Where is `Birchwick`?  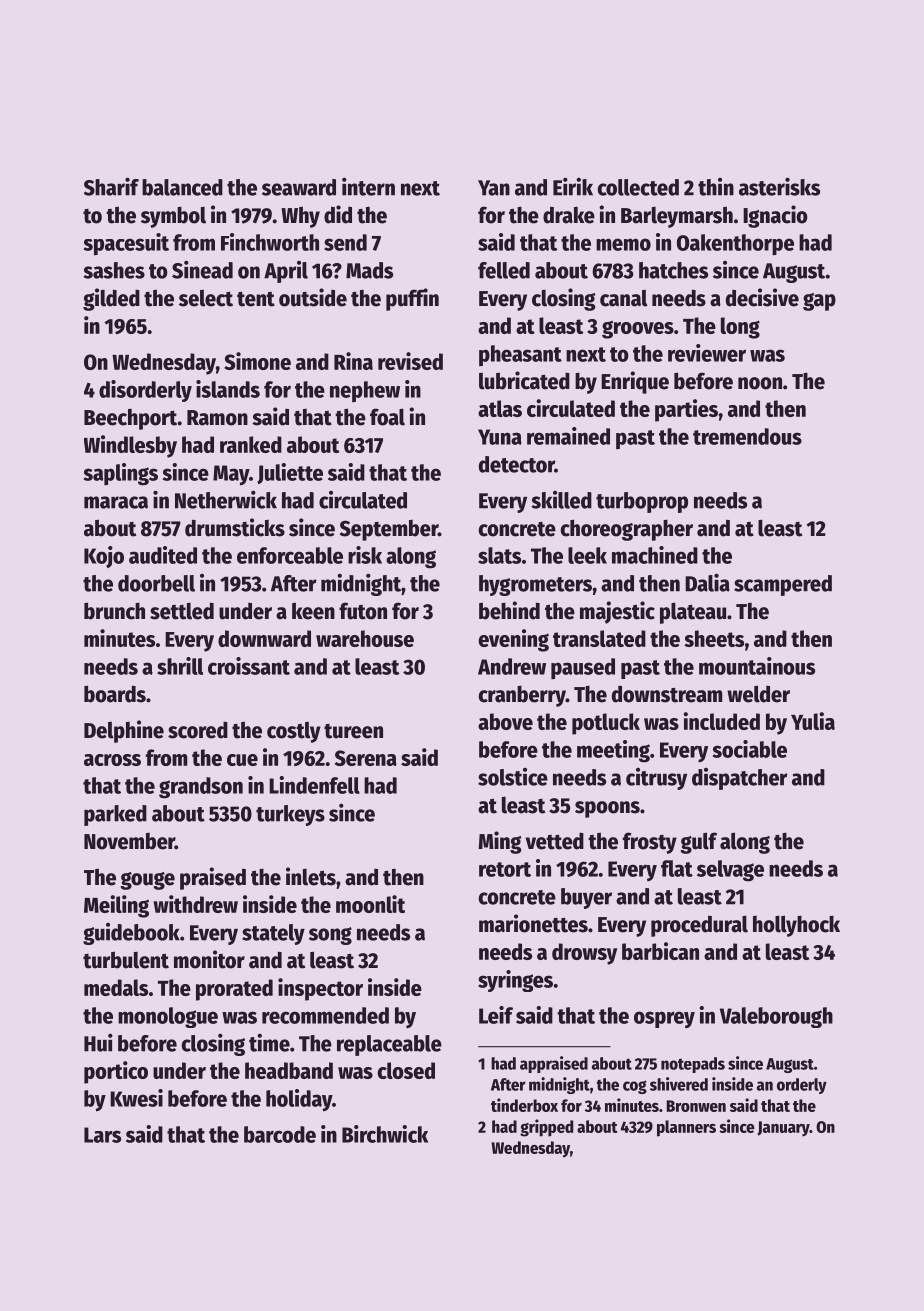 Birchwick is located at coordinates (385, 1134).
